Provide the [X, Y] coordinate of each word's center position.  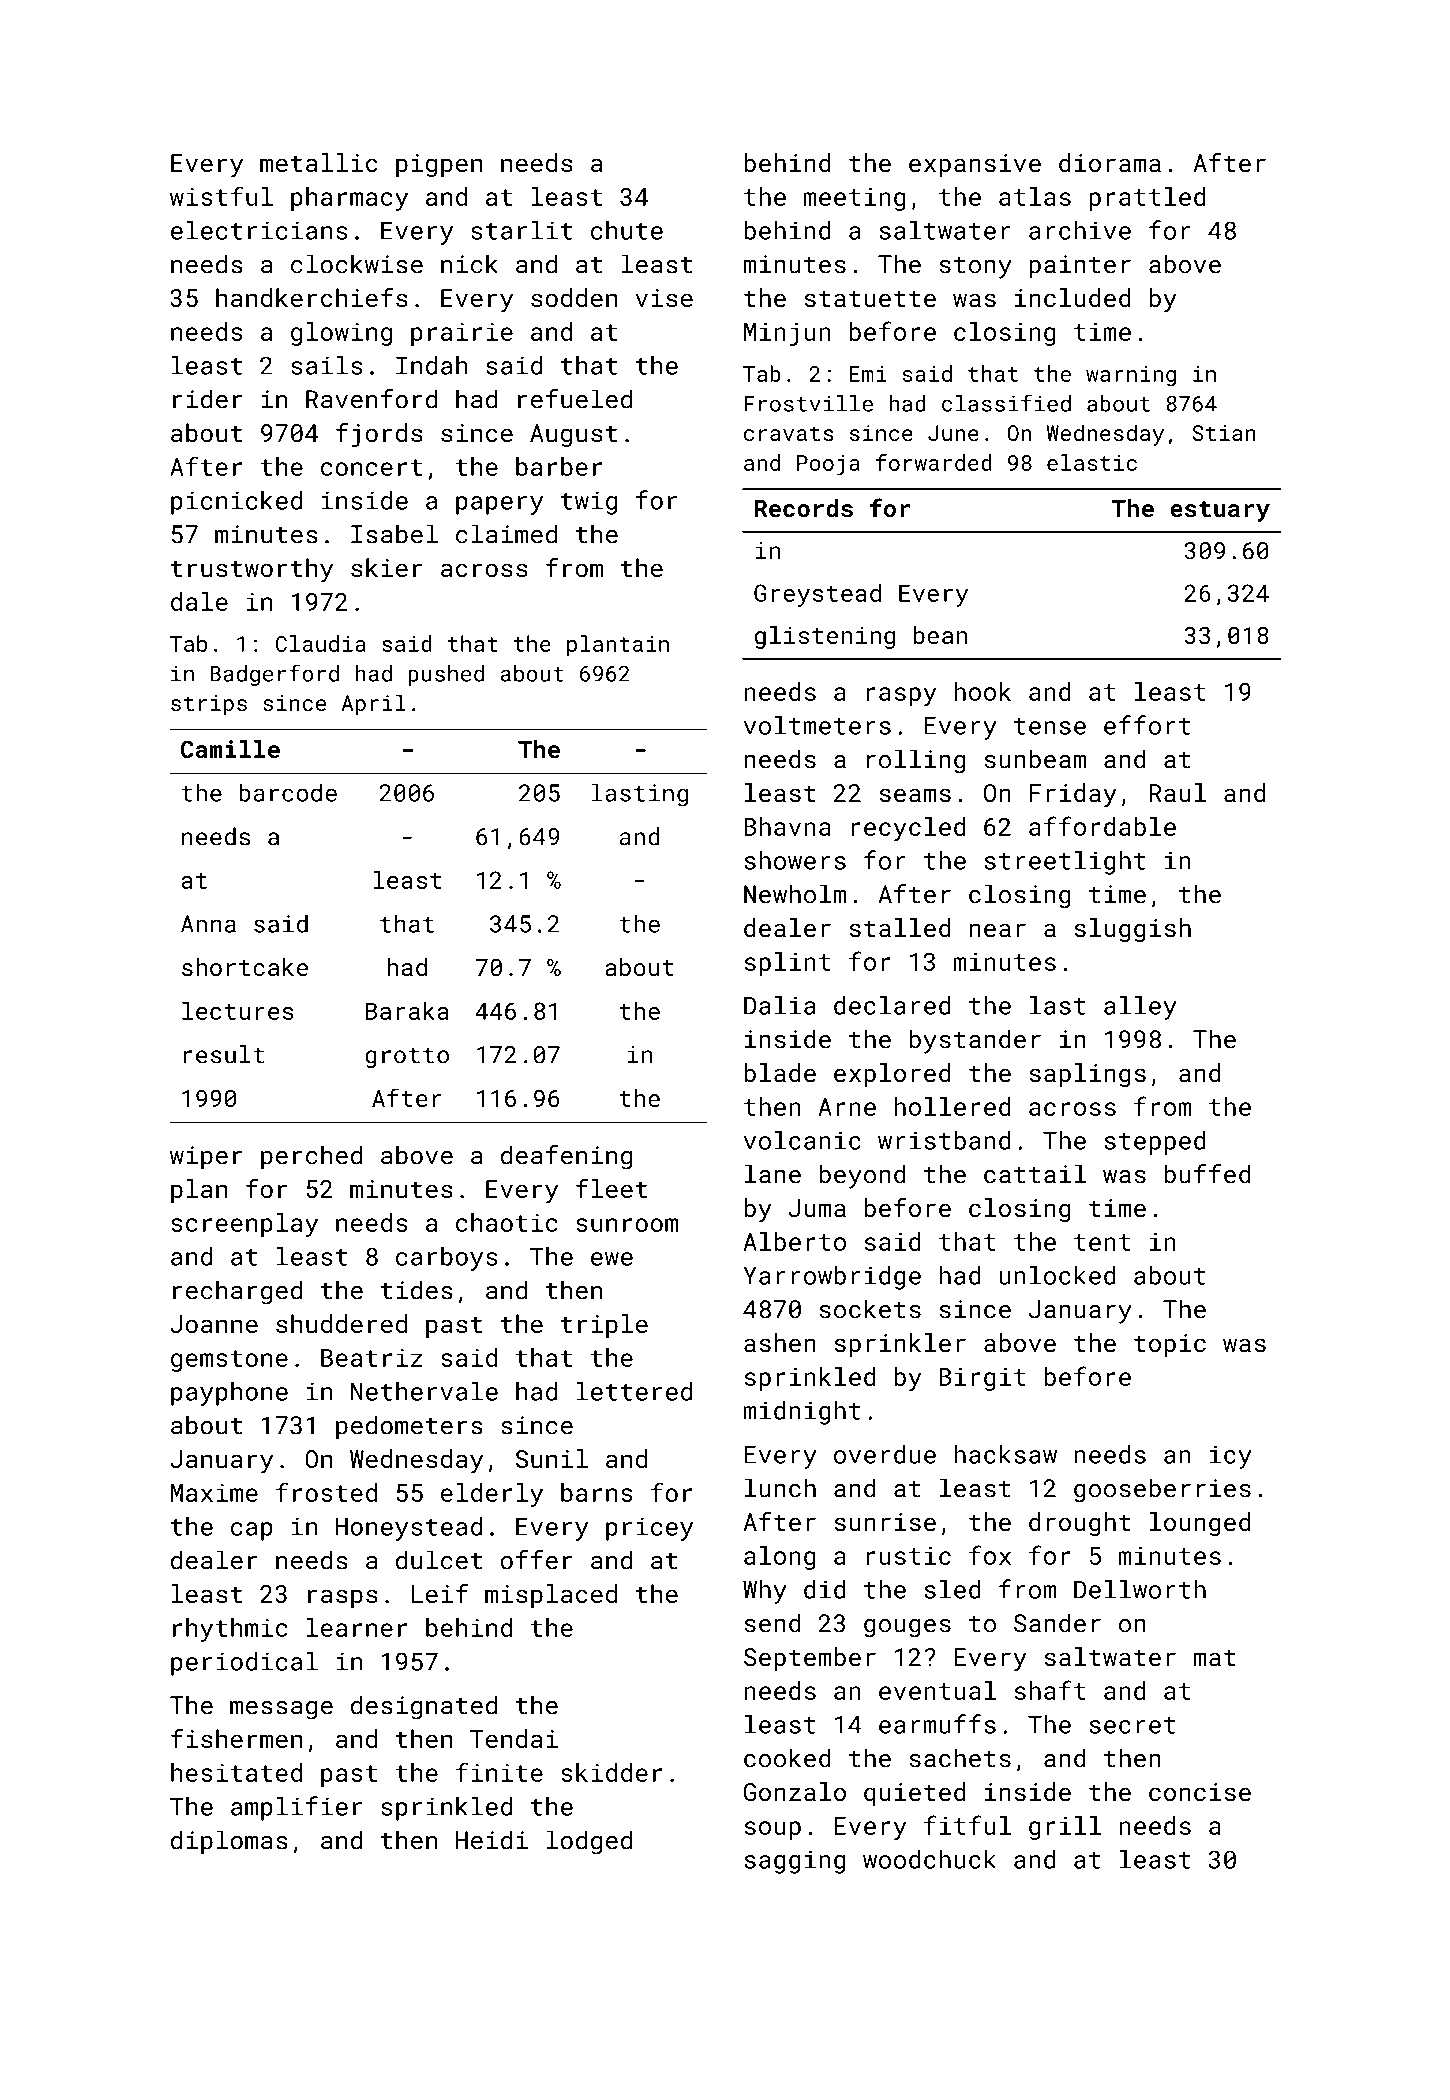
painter [1080, 267]
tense [1050, 726]
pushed [446, 675]
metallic [319, 162]
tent [1102, 1242]
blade [780, 1072]
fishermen [236, 1738]
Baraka [407, 1011]
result [224, 1054]
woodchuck [929, 1859]
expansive [975, 165]
